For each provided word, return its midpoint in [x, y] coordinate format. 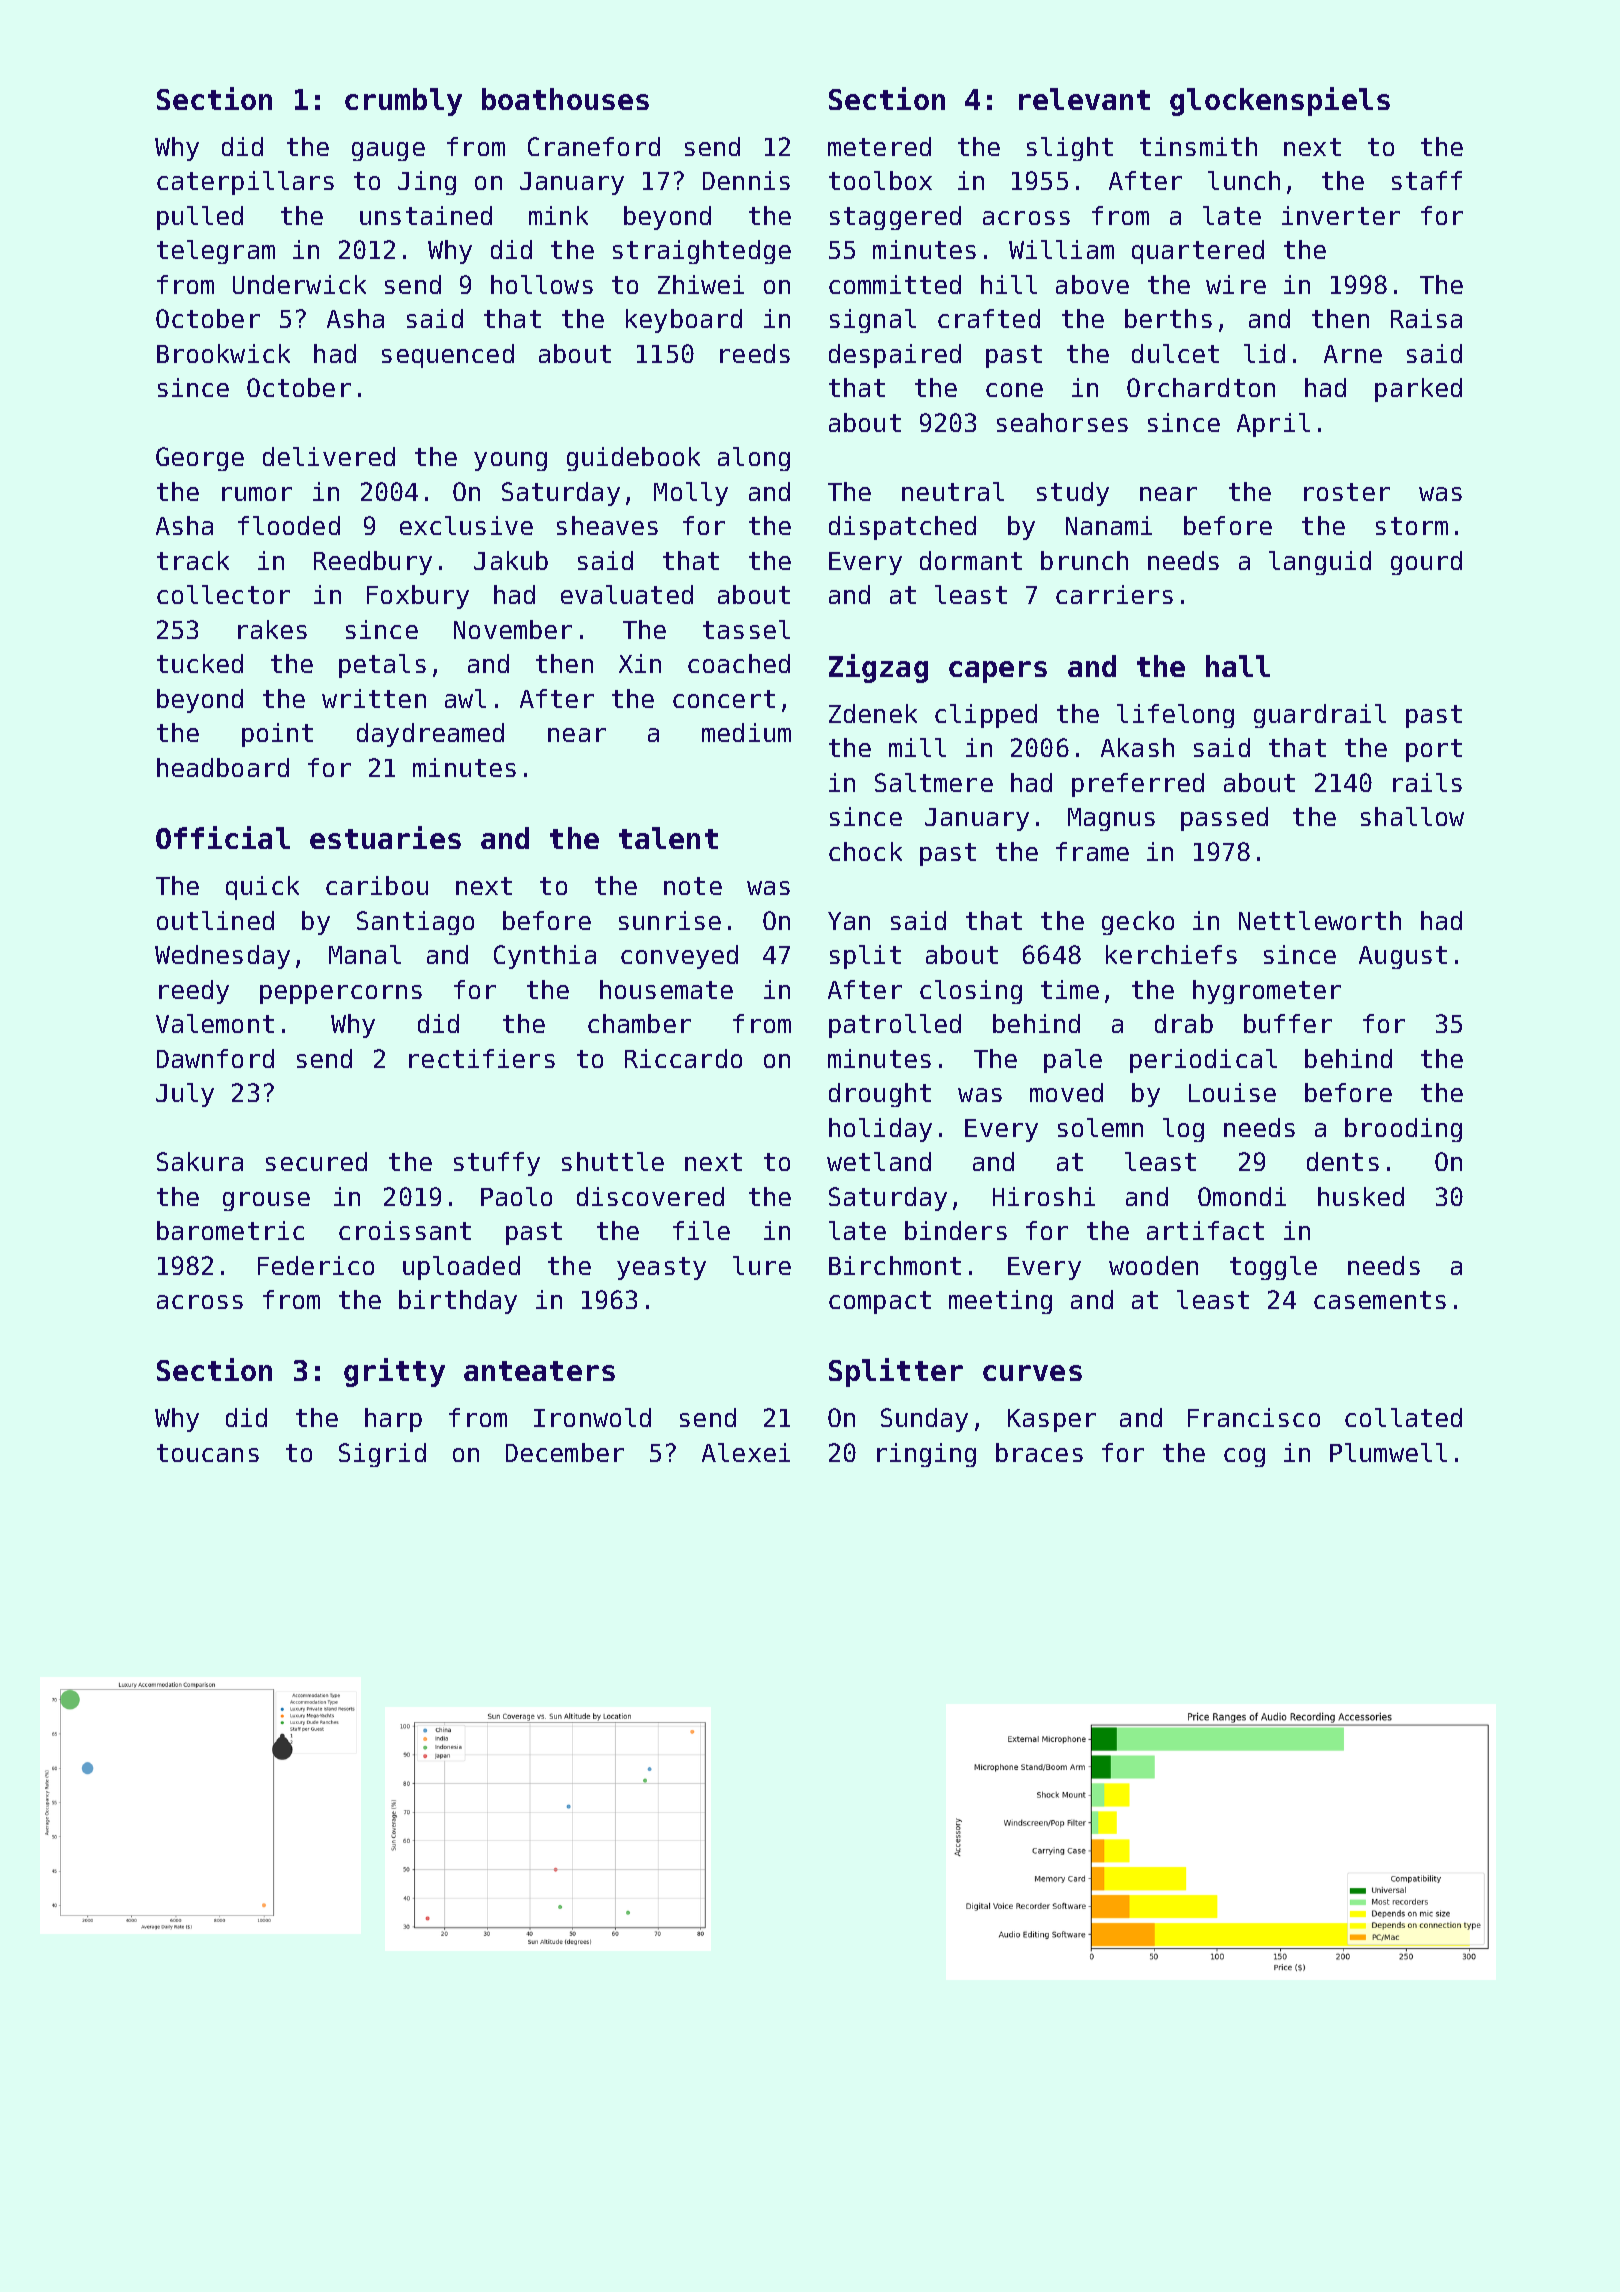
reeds [755, 353]
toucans [208, 1453]
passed [1224, 819]
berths [1168, 318]
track [193, 560]
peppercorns [341, 994]
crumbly [403, 102]
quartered [1198, 252]
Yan [849, 921]
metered [879, 146]
